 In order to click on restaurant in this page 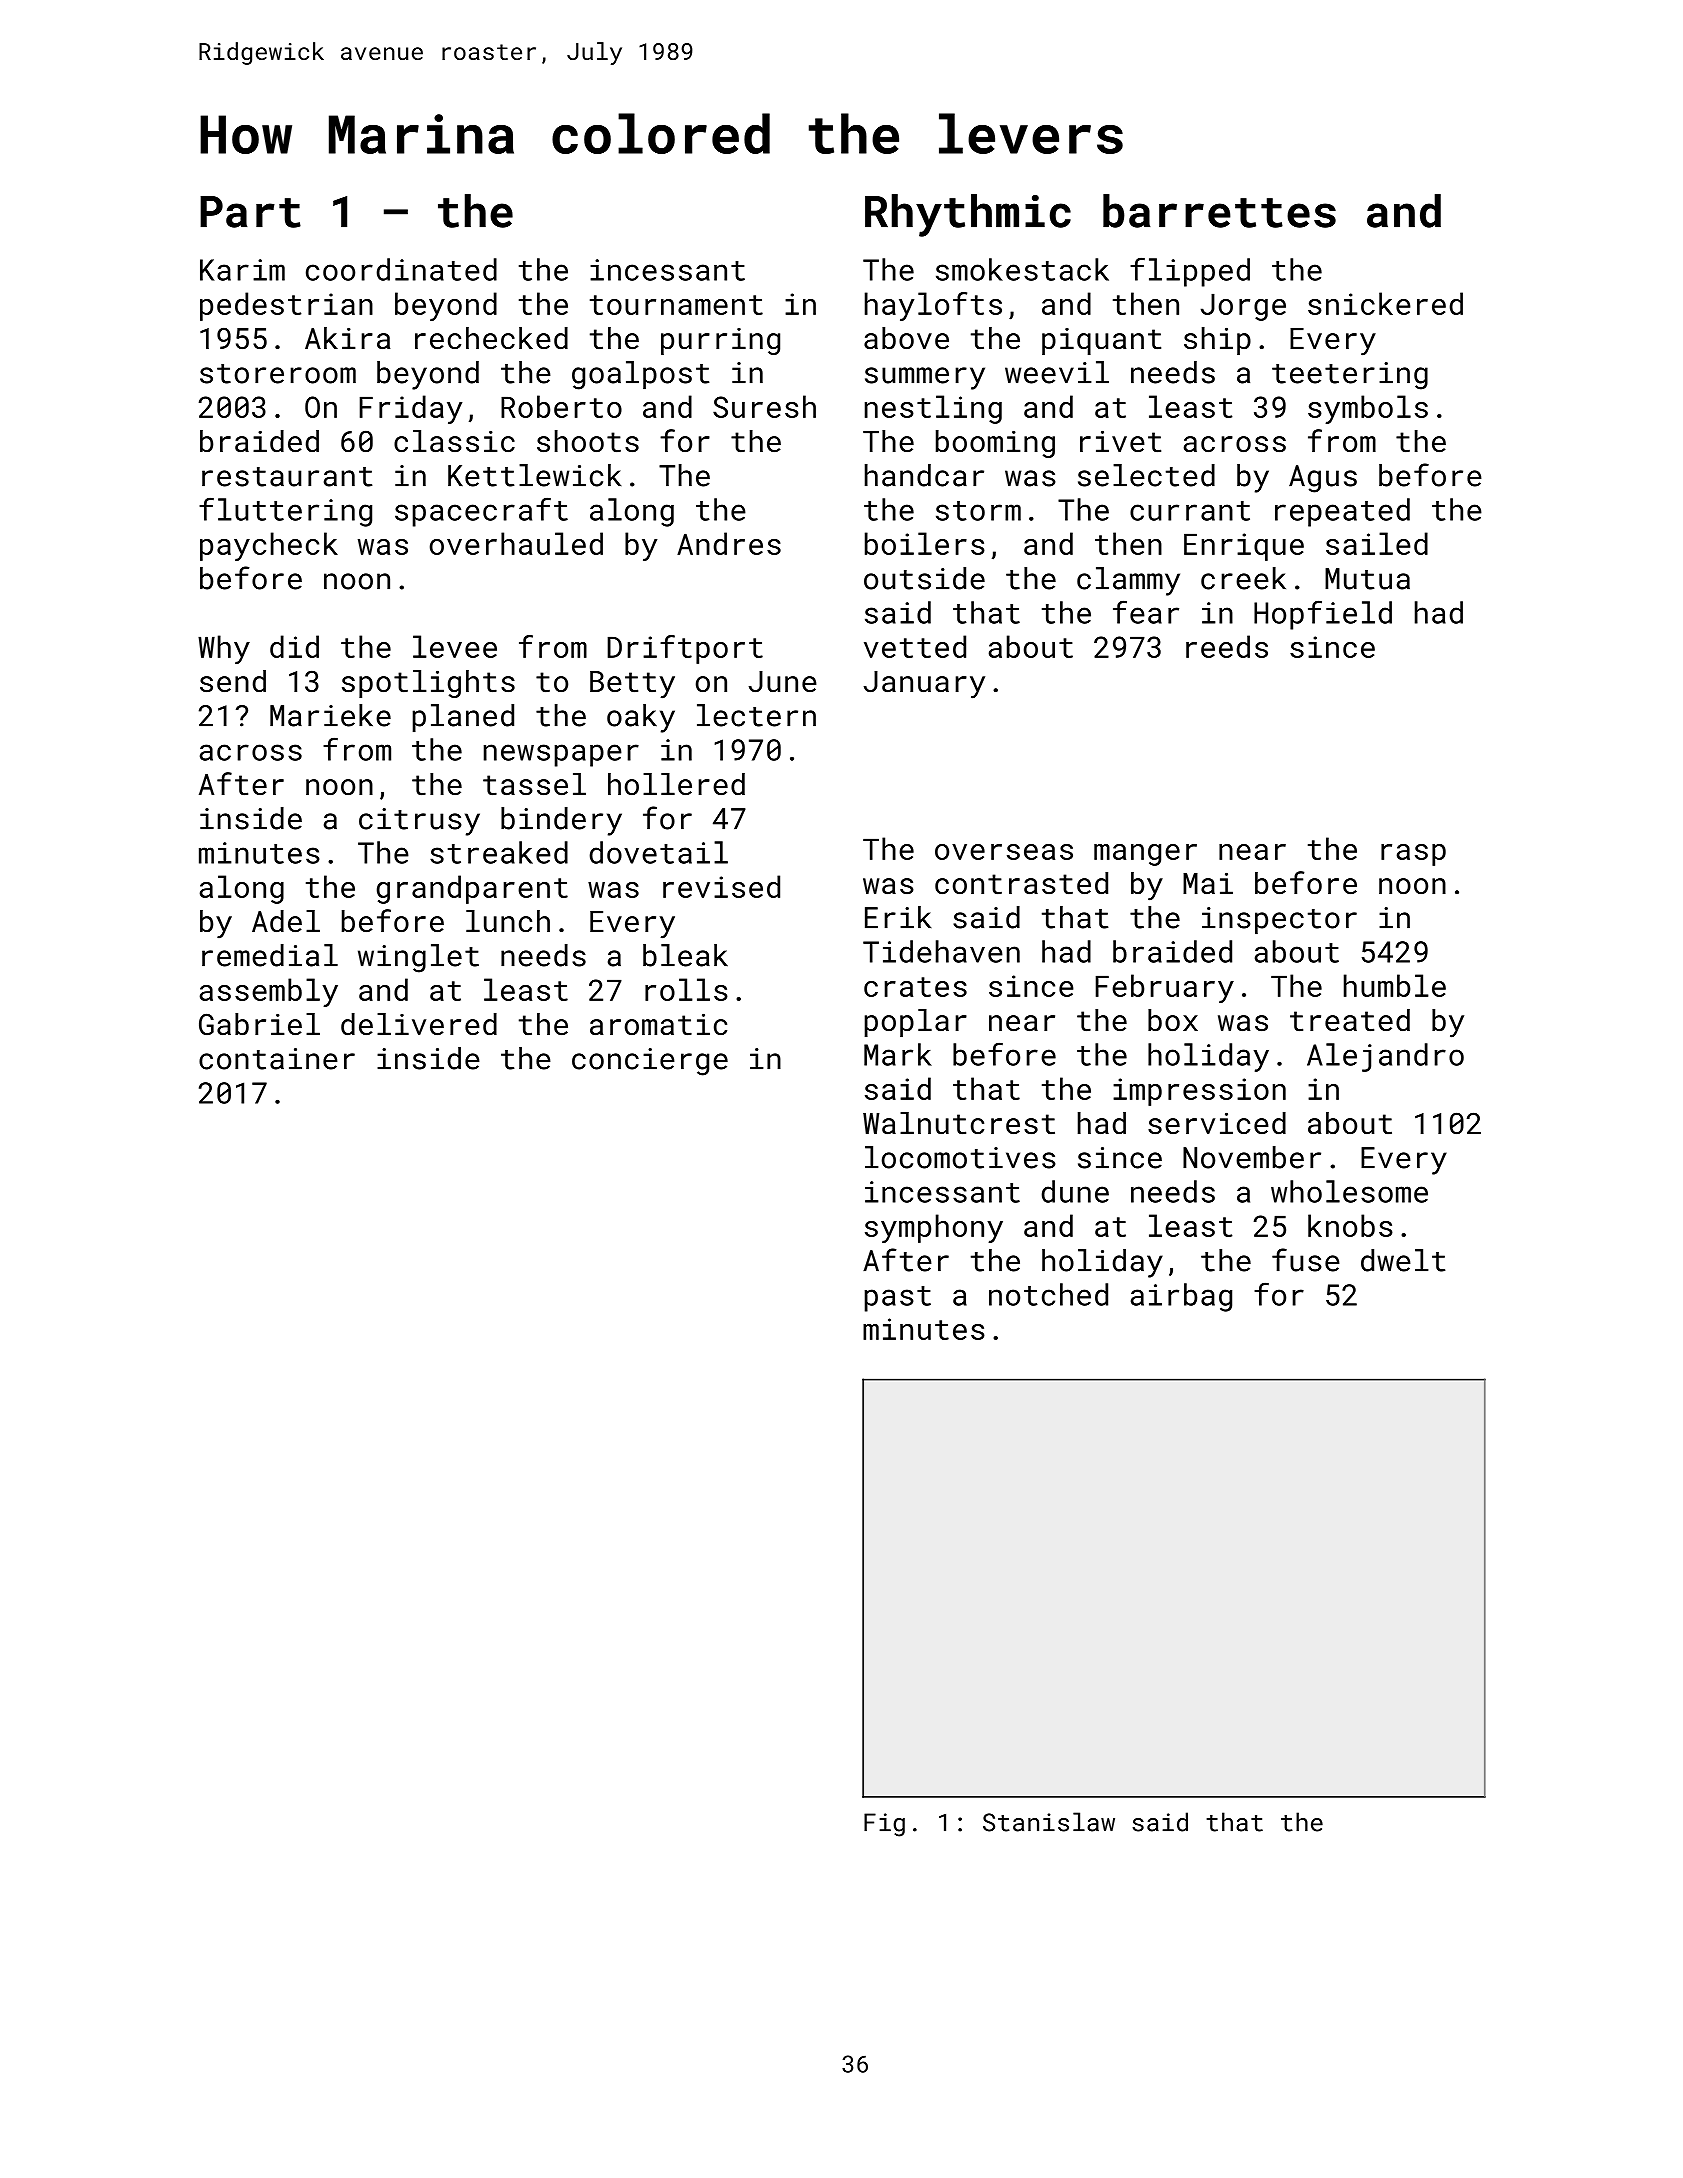, I will do `click(287, 477)`.
